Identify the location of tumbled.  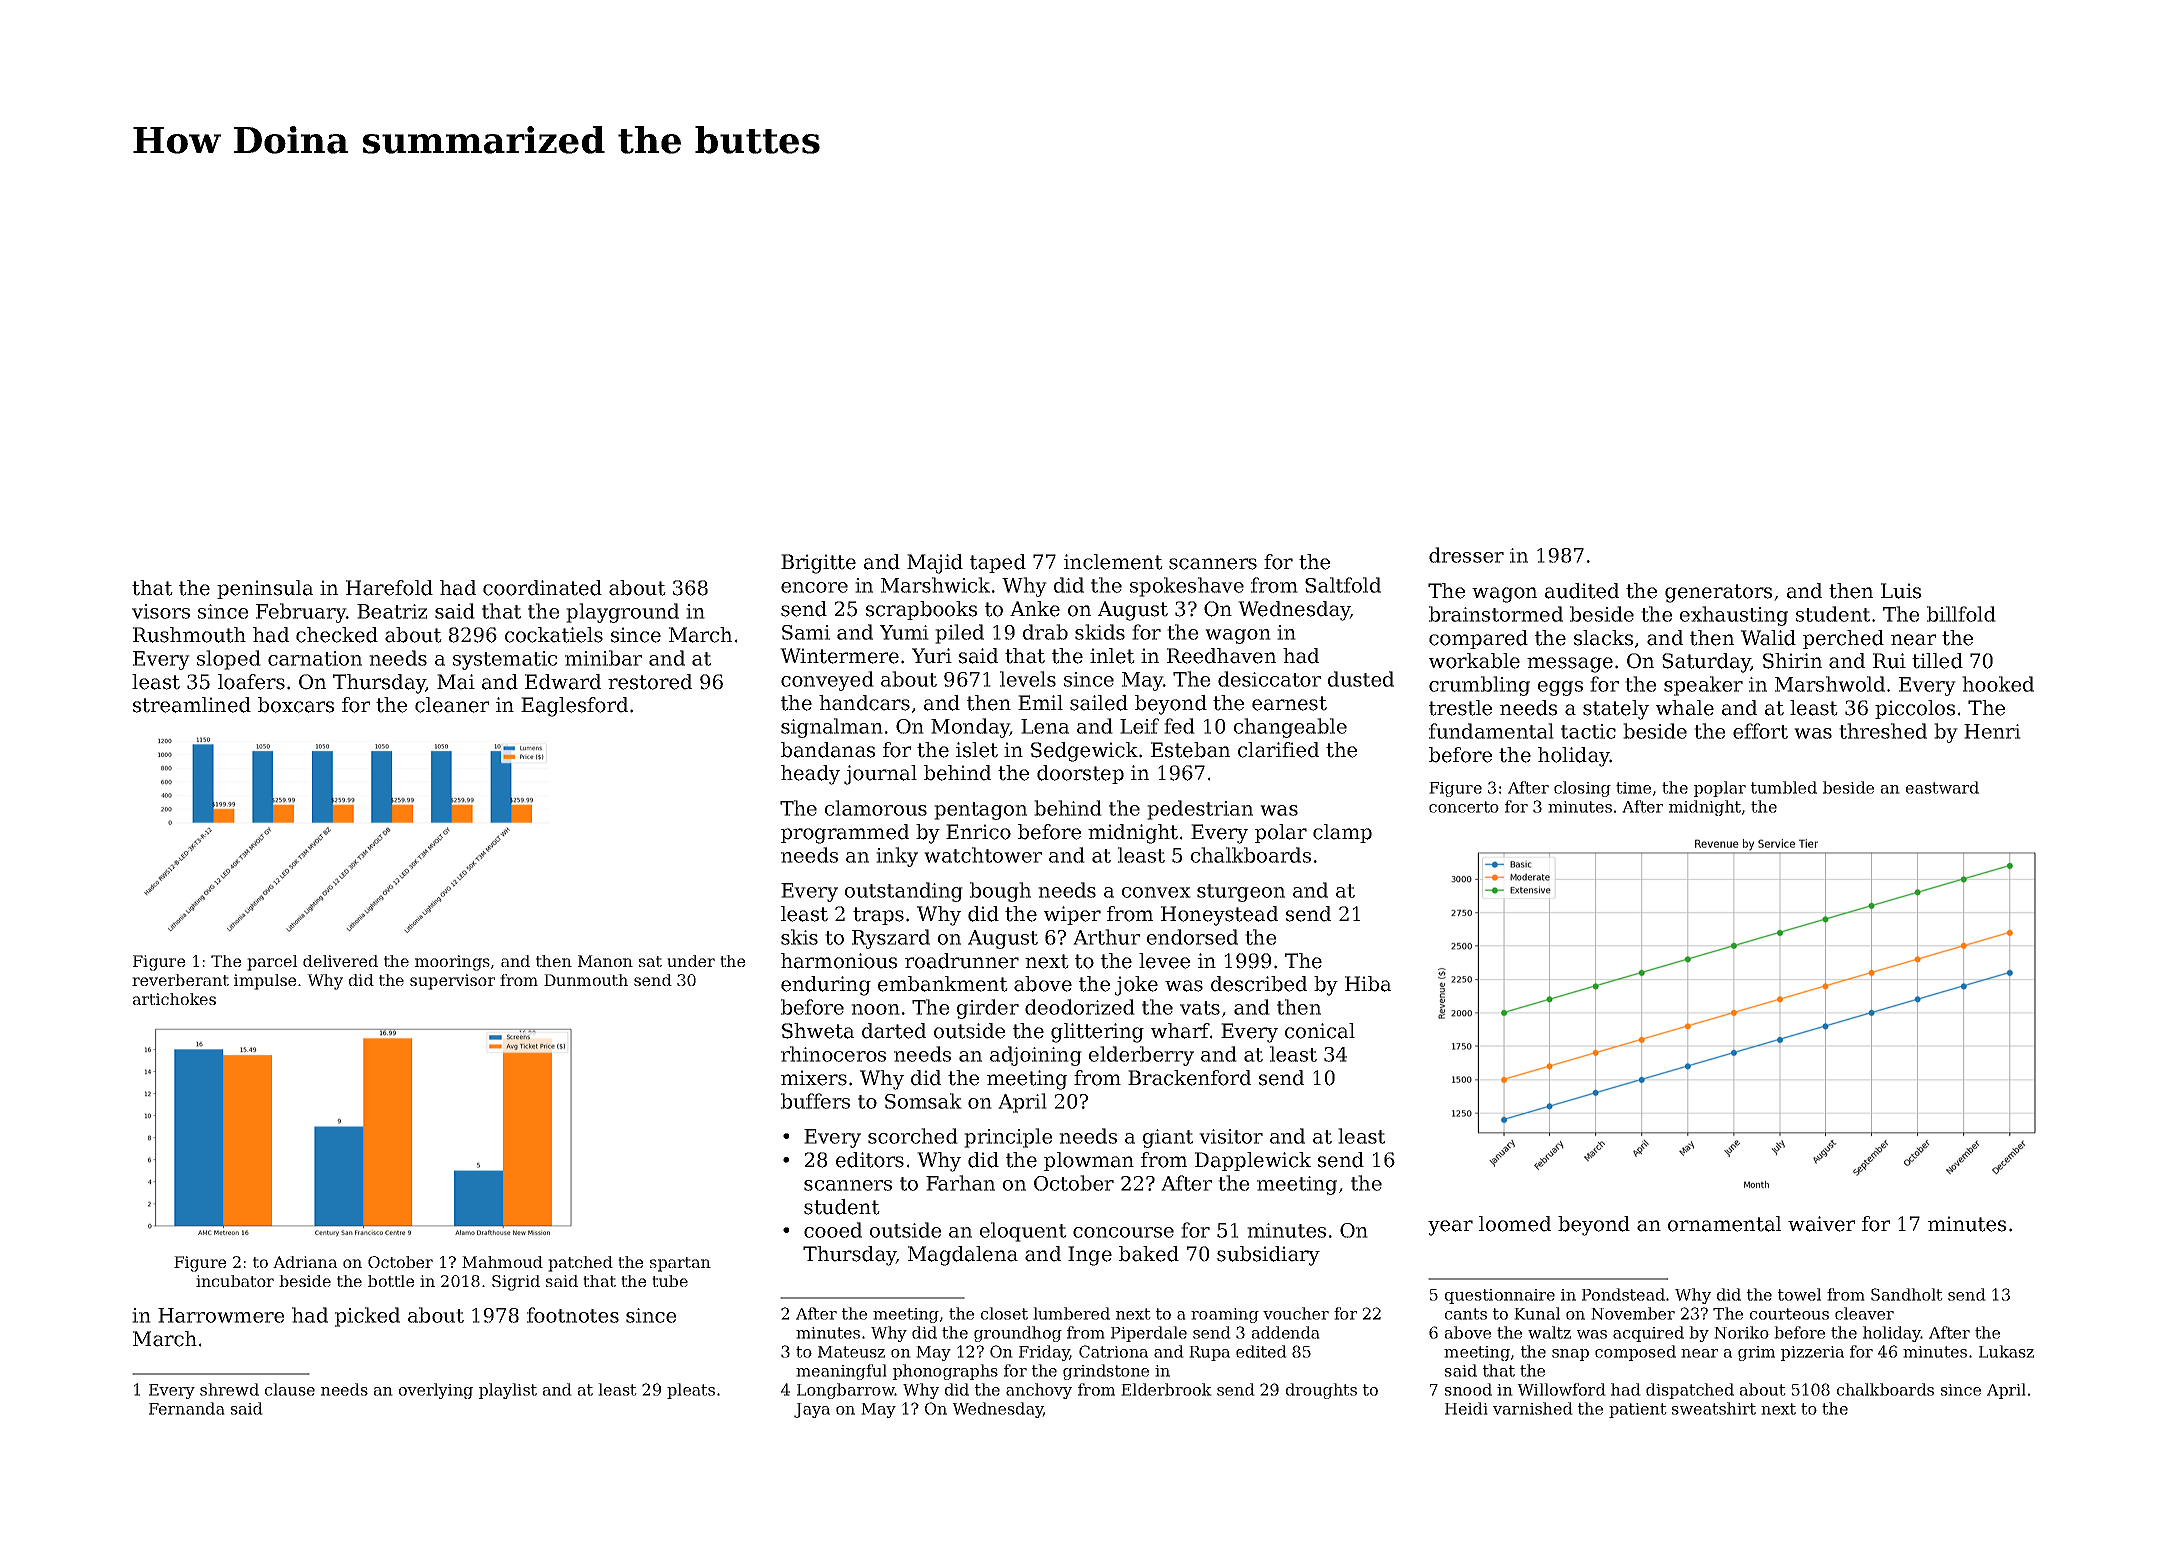
(1784, 787).
